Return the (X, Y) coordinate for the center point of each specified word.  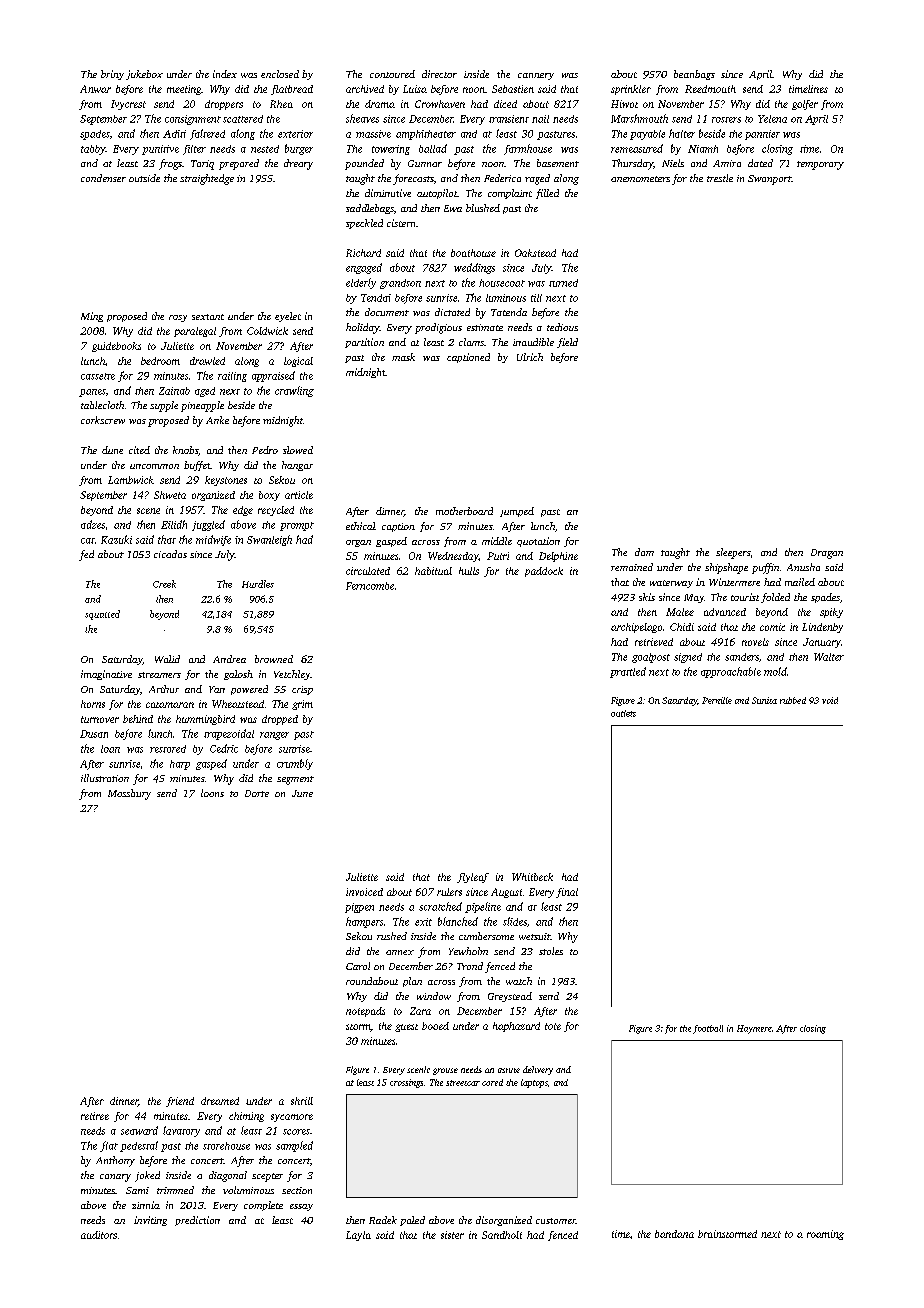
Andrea (229, 659)
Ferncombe (370, 586)
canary (115, 1178)
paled (412, 1221)
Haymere (754, 1029)
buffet (197, 466)
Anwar (95, 89)
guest (406, 1028)
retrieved (654, 642)
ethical (361, 526)
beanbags (694, 75)
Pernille (717, 700)
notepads (365, 1012)
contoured (392, 74)
